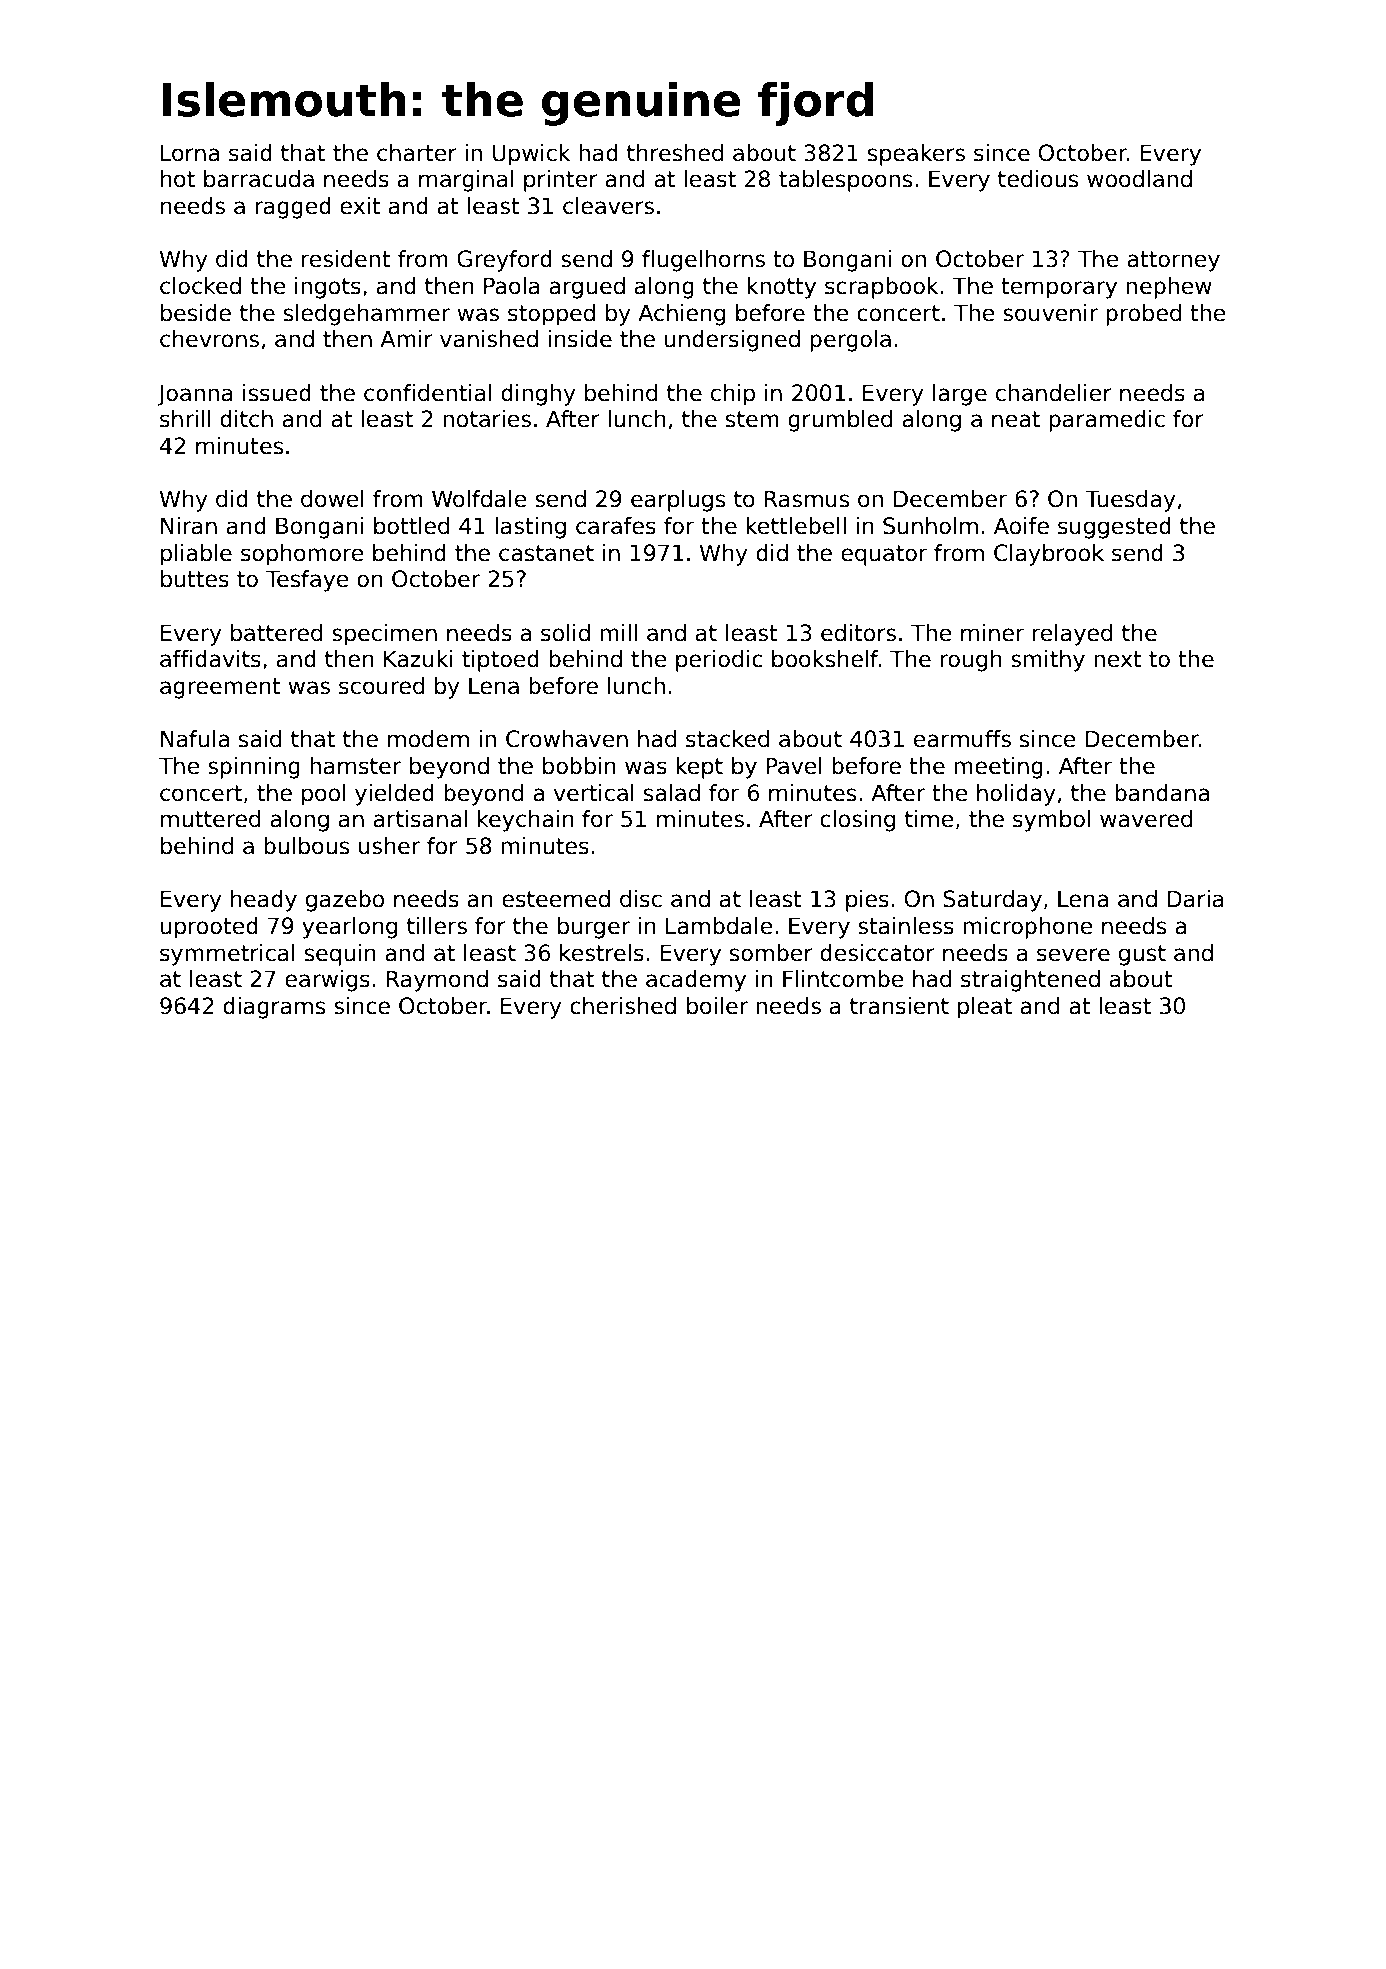 This screenshot has height=1969, width=1386. What do you see at coordinates (1143, 315) in the screenshot?
I see `probed` at bounding box center [1143, 315].
